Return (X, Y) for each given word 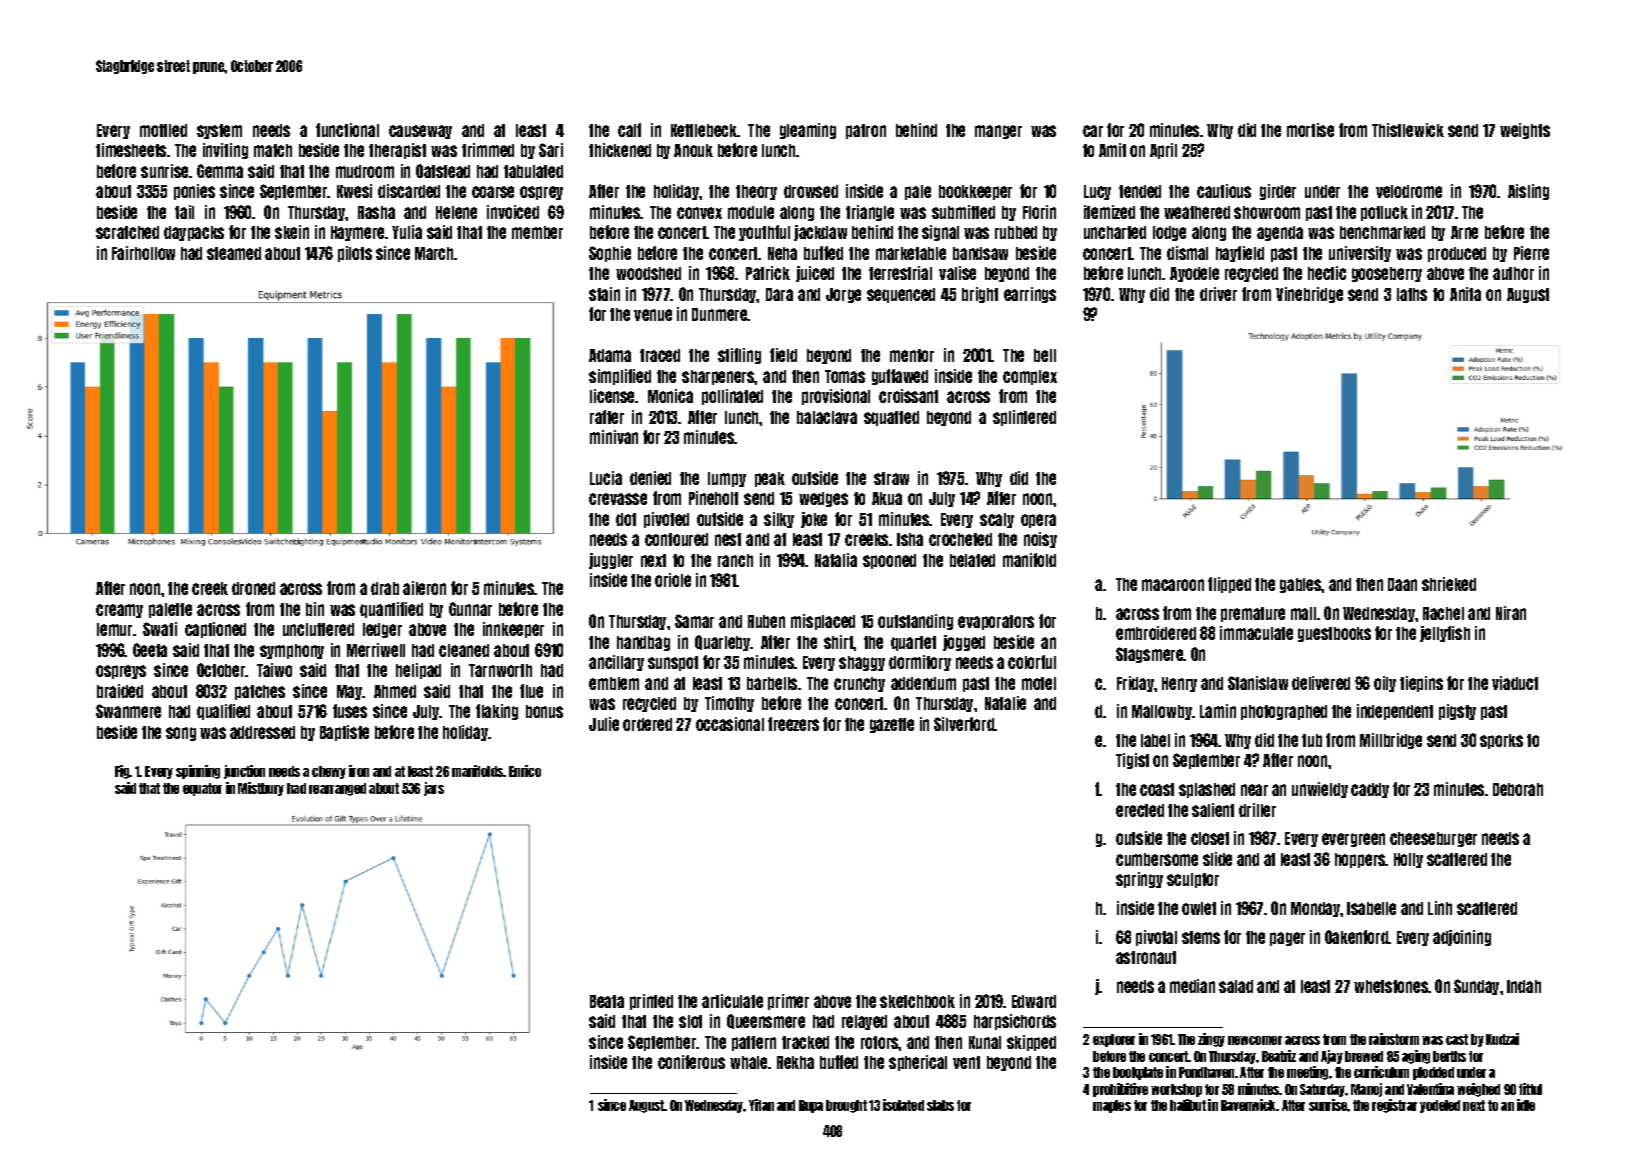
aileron (424, 588)
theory (756, 192)
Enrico (525, 771)
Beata (607, 1001)
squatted (891, 418)
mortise (1310, 130)
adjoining (1462, 938)
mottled (163, 130)
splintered (1024, 418)
